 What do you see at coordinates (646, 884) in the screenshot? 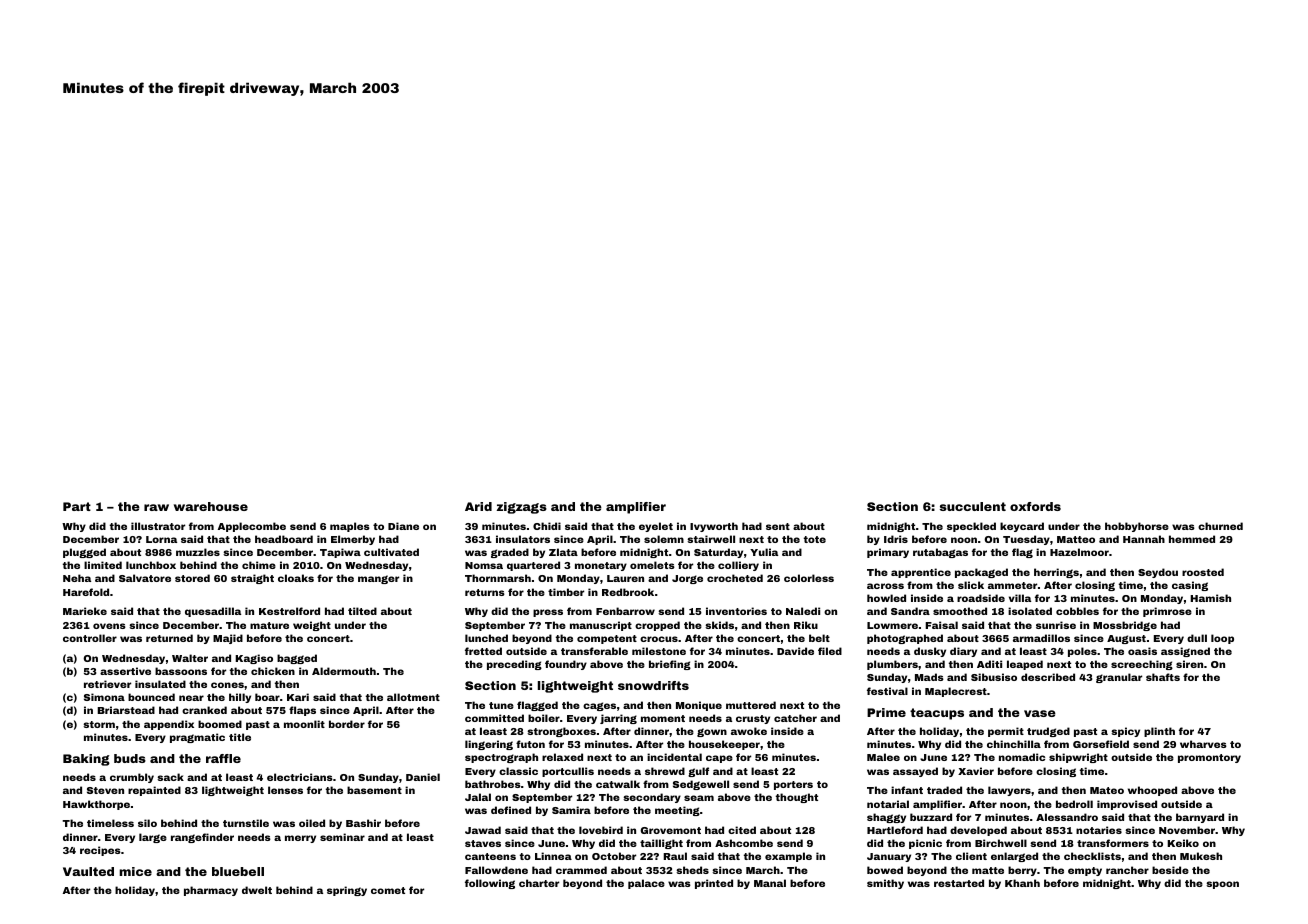
I see `palace` at bounding box center [646, 884].
